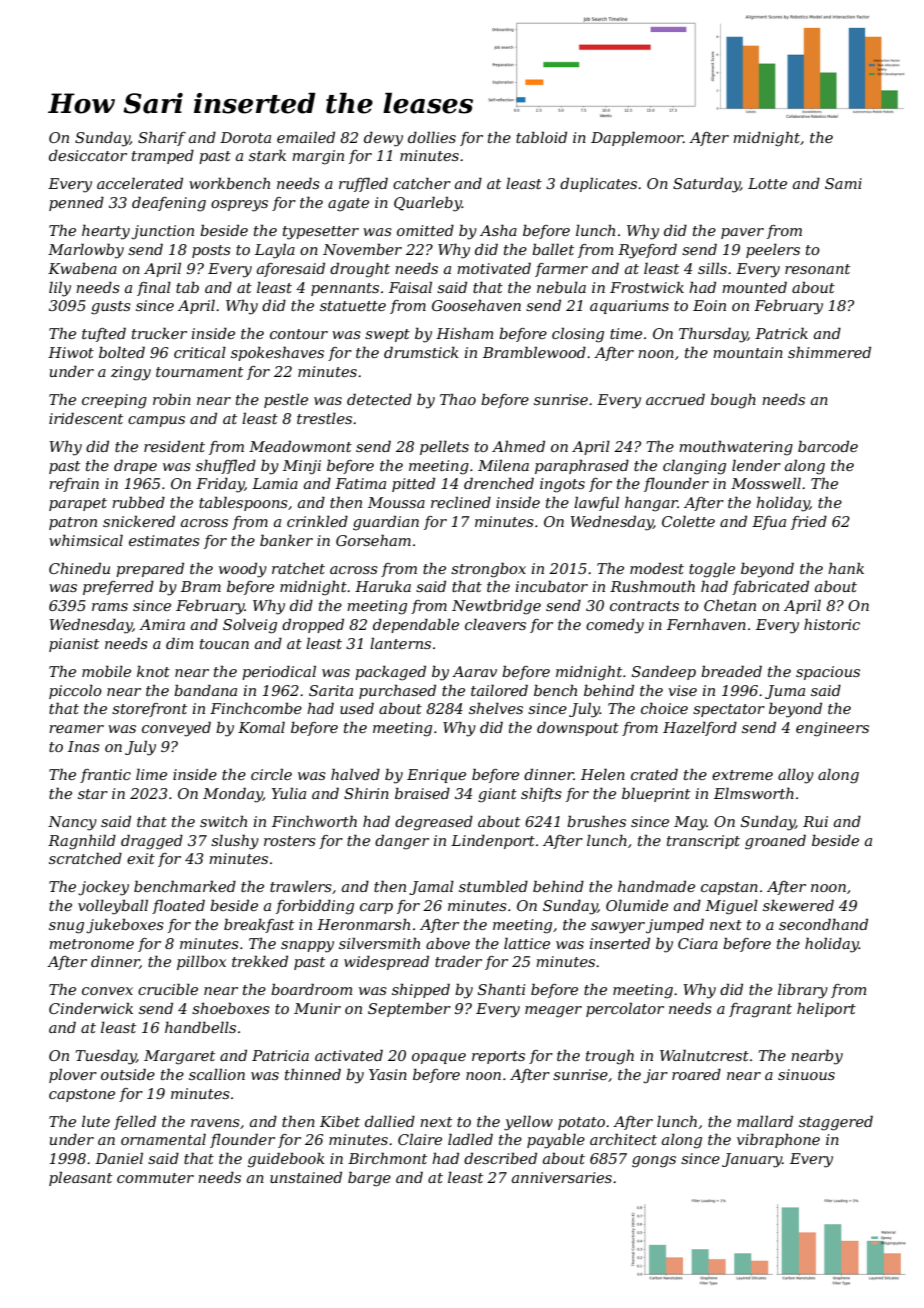 Image resolution: width=924 pixels, height=1308 pixels. I want to click on sinuous, so click(806, 1074).
